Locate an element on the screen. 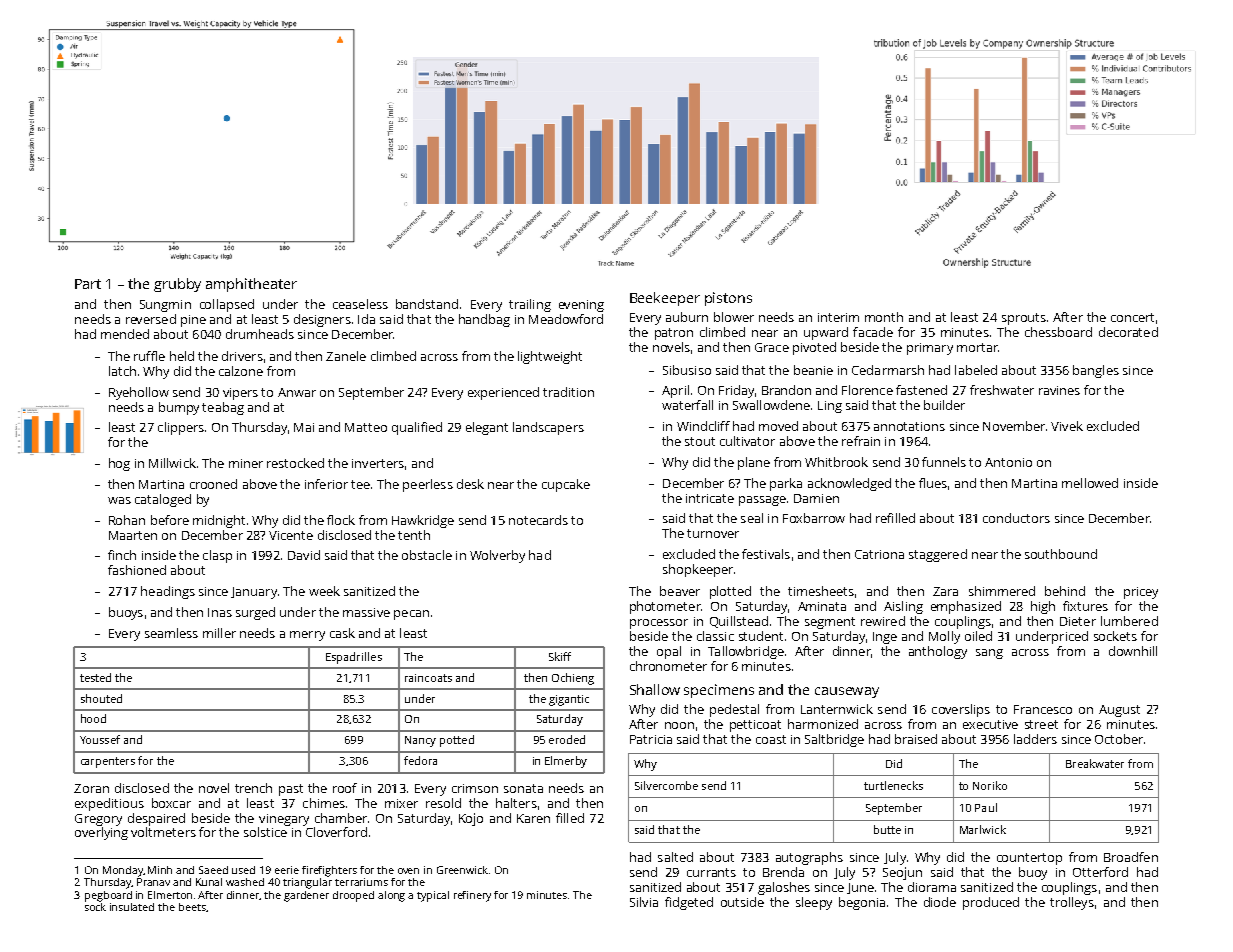 The width and height of the screenshot is (1233, 952). mended is located at coordinates (125, 334).
